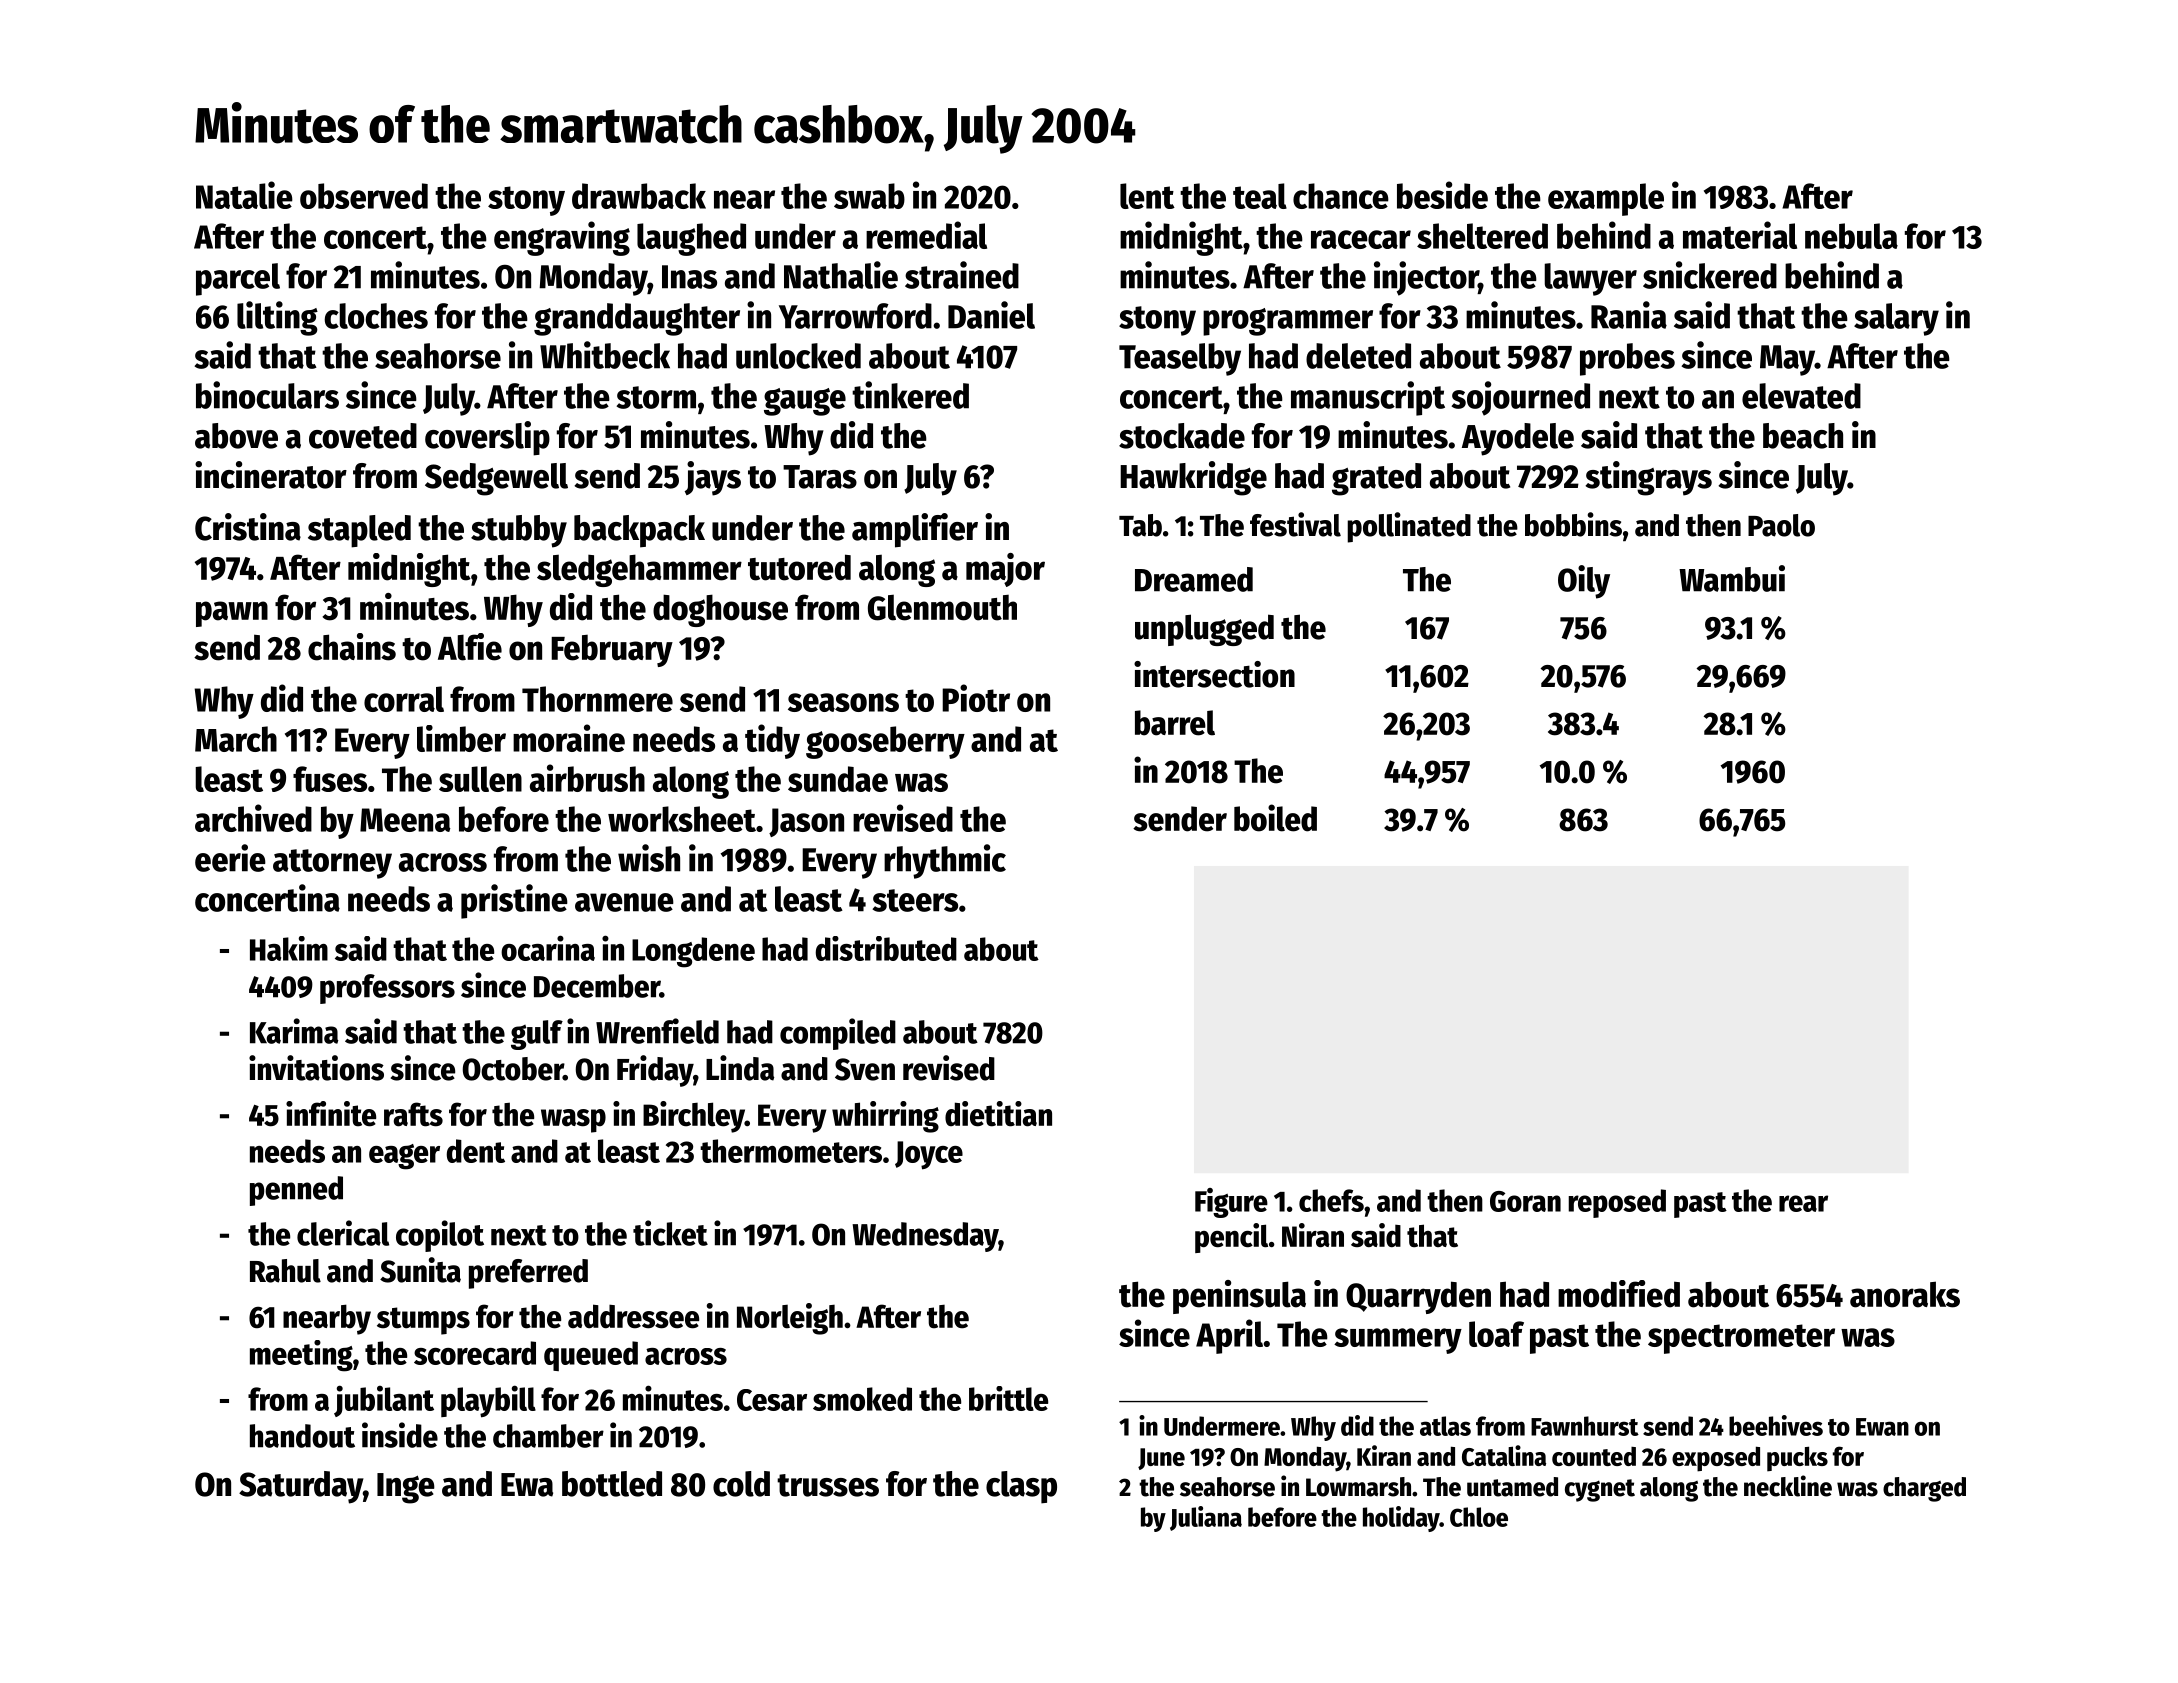  Describe the element at coordinates (1182, 436) in the image. I see `stockade` at that location.
